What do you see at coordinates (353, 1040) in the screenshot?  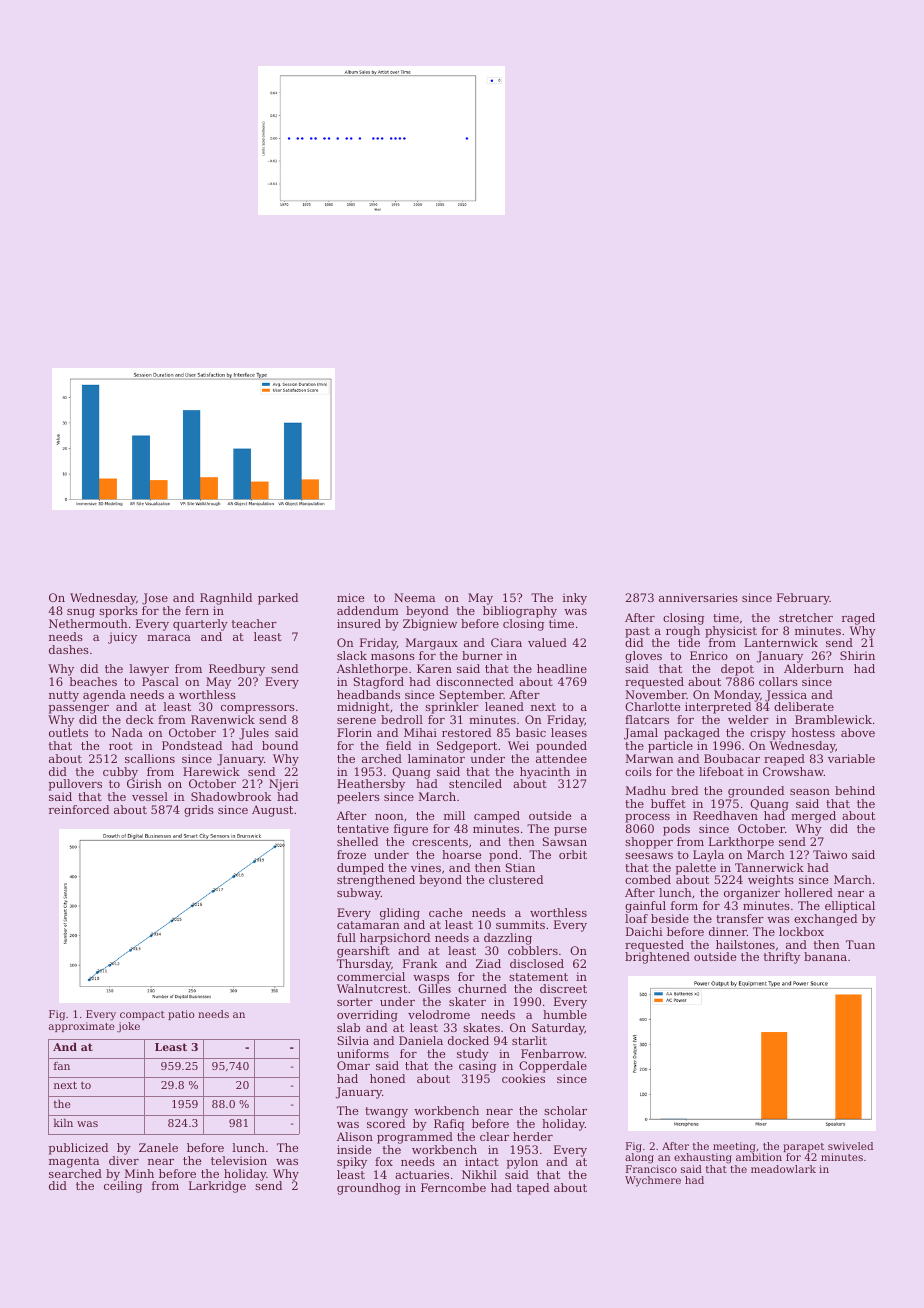 I see `Silvia` at bounding box center [353, 1040].
